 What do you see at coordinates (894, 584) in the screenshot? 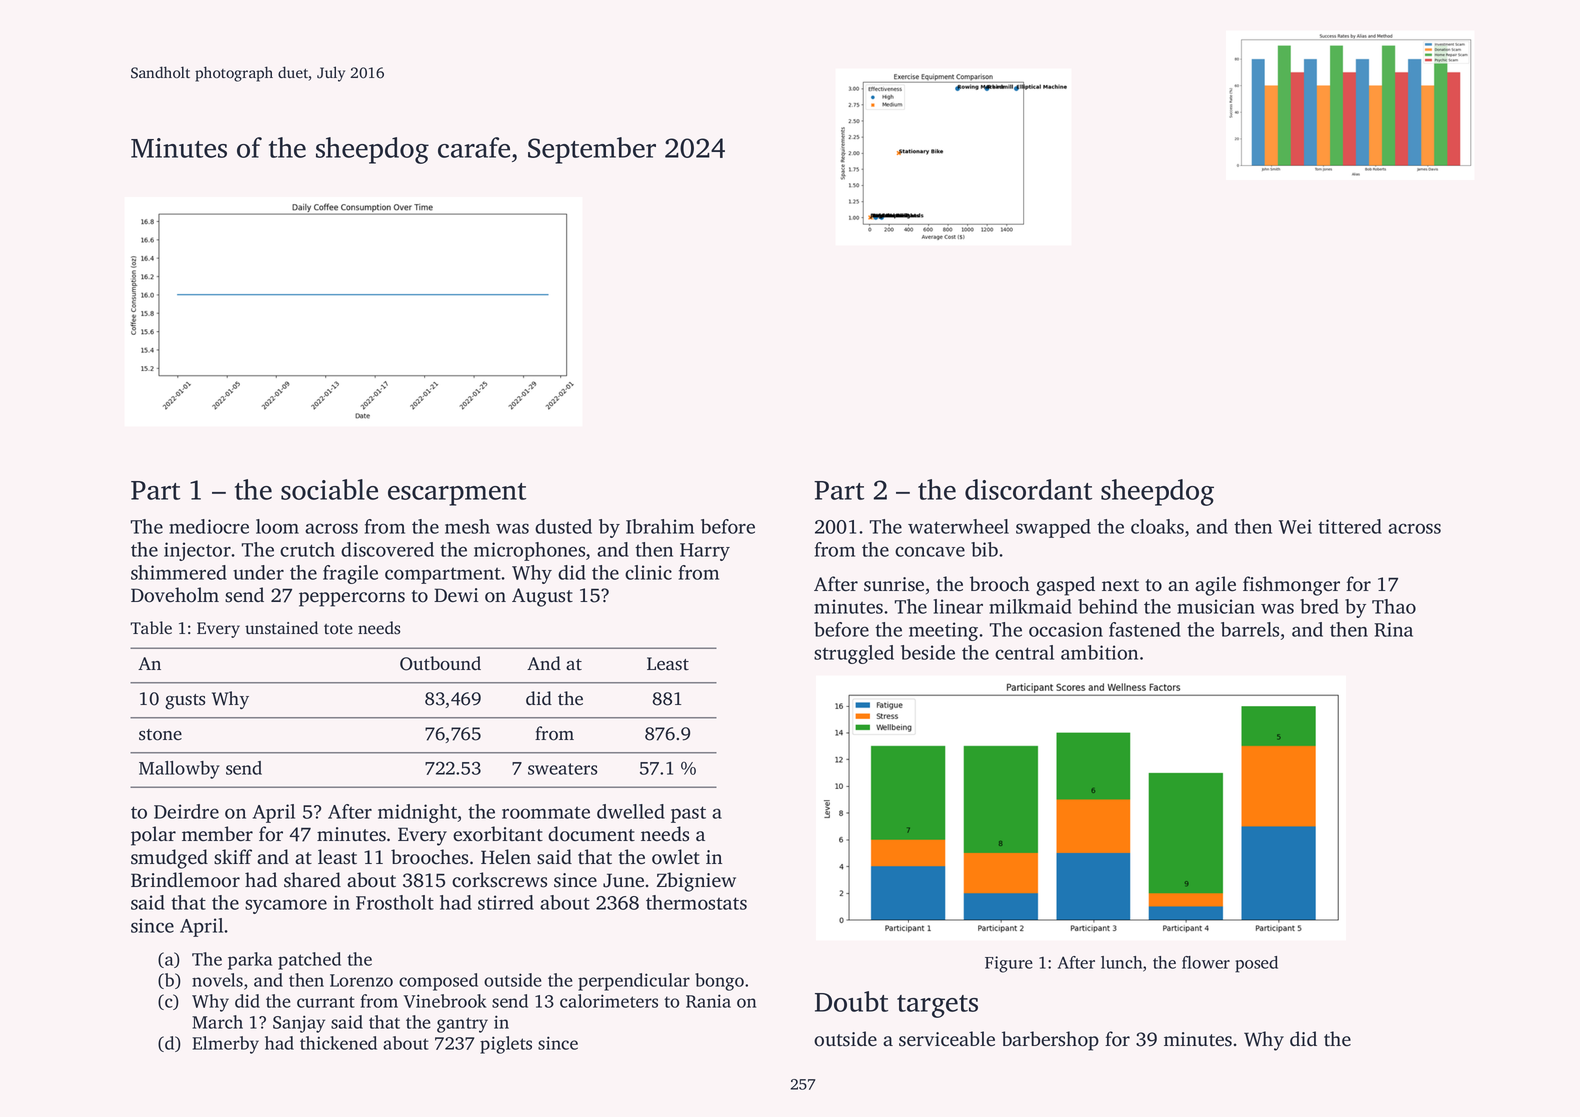
I see `sunrise` at bounding box center [894, 584].
